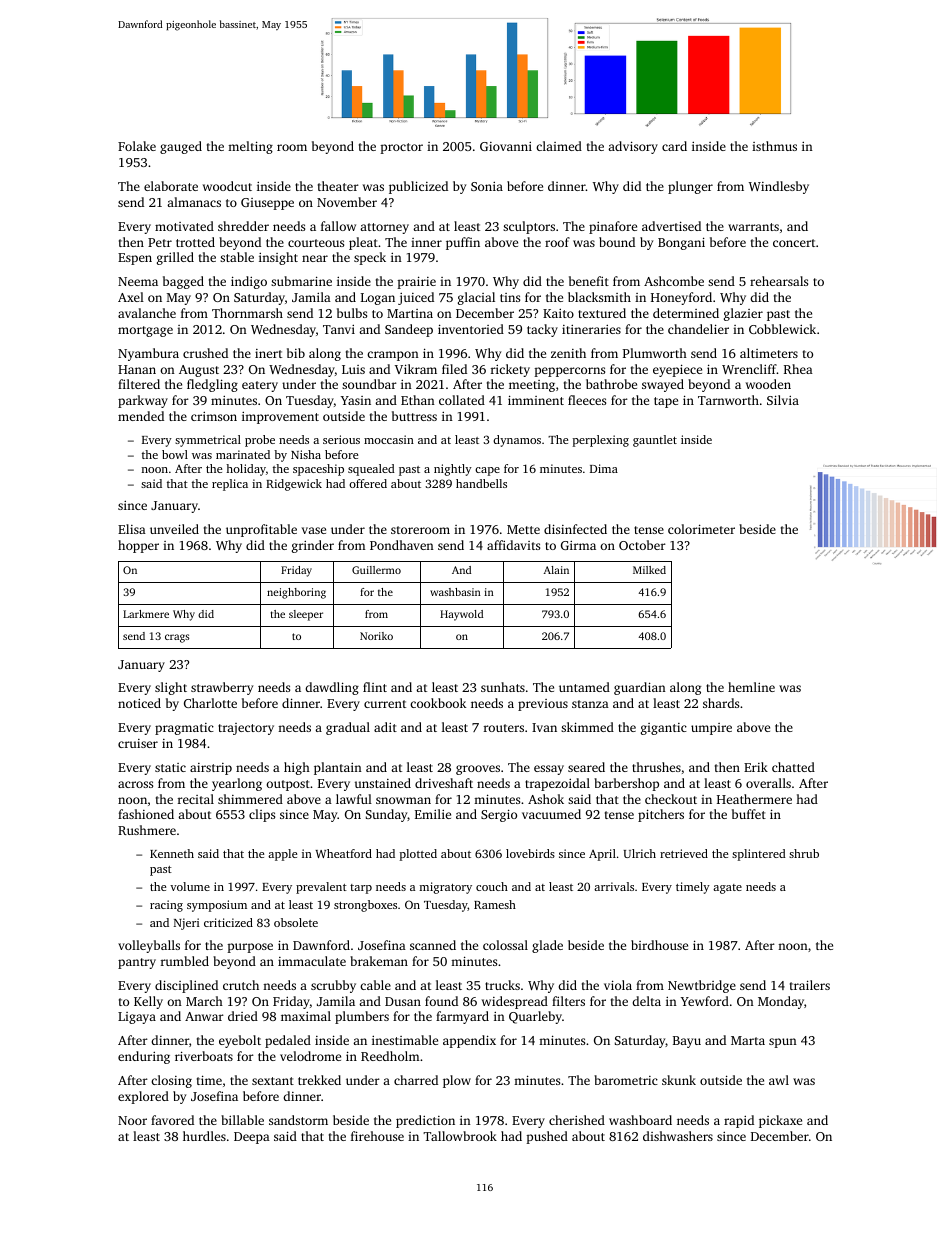 Image resolution: width=952 pixels, height=1233 pixels. I want to click on velodrome, so click(310, 1056).
